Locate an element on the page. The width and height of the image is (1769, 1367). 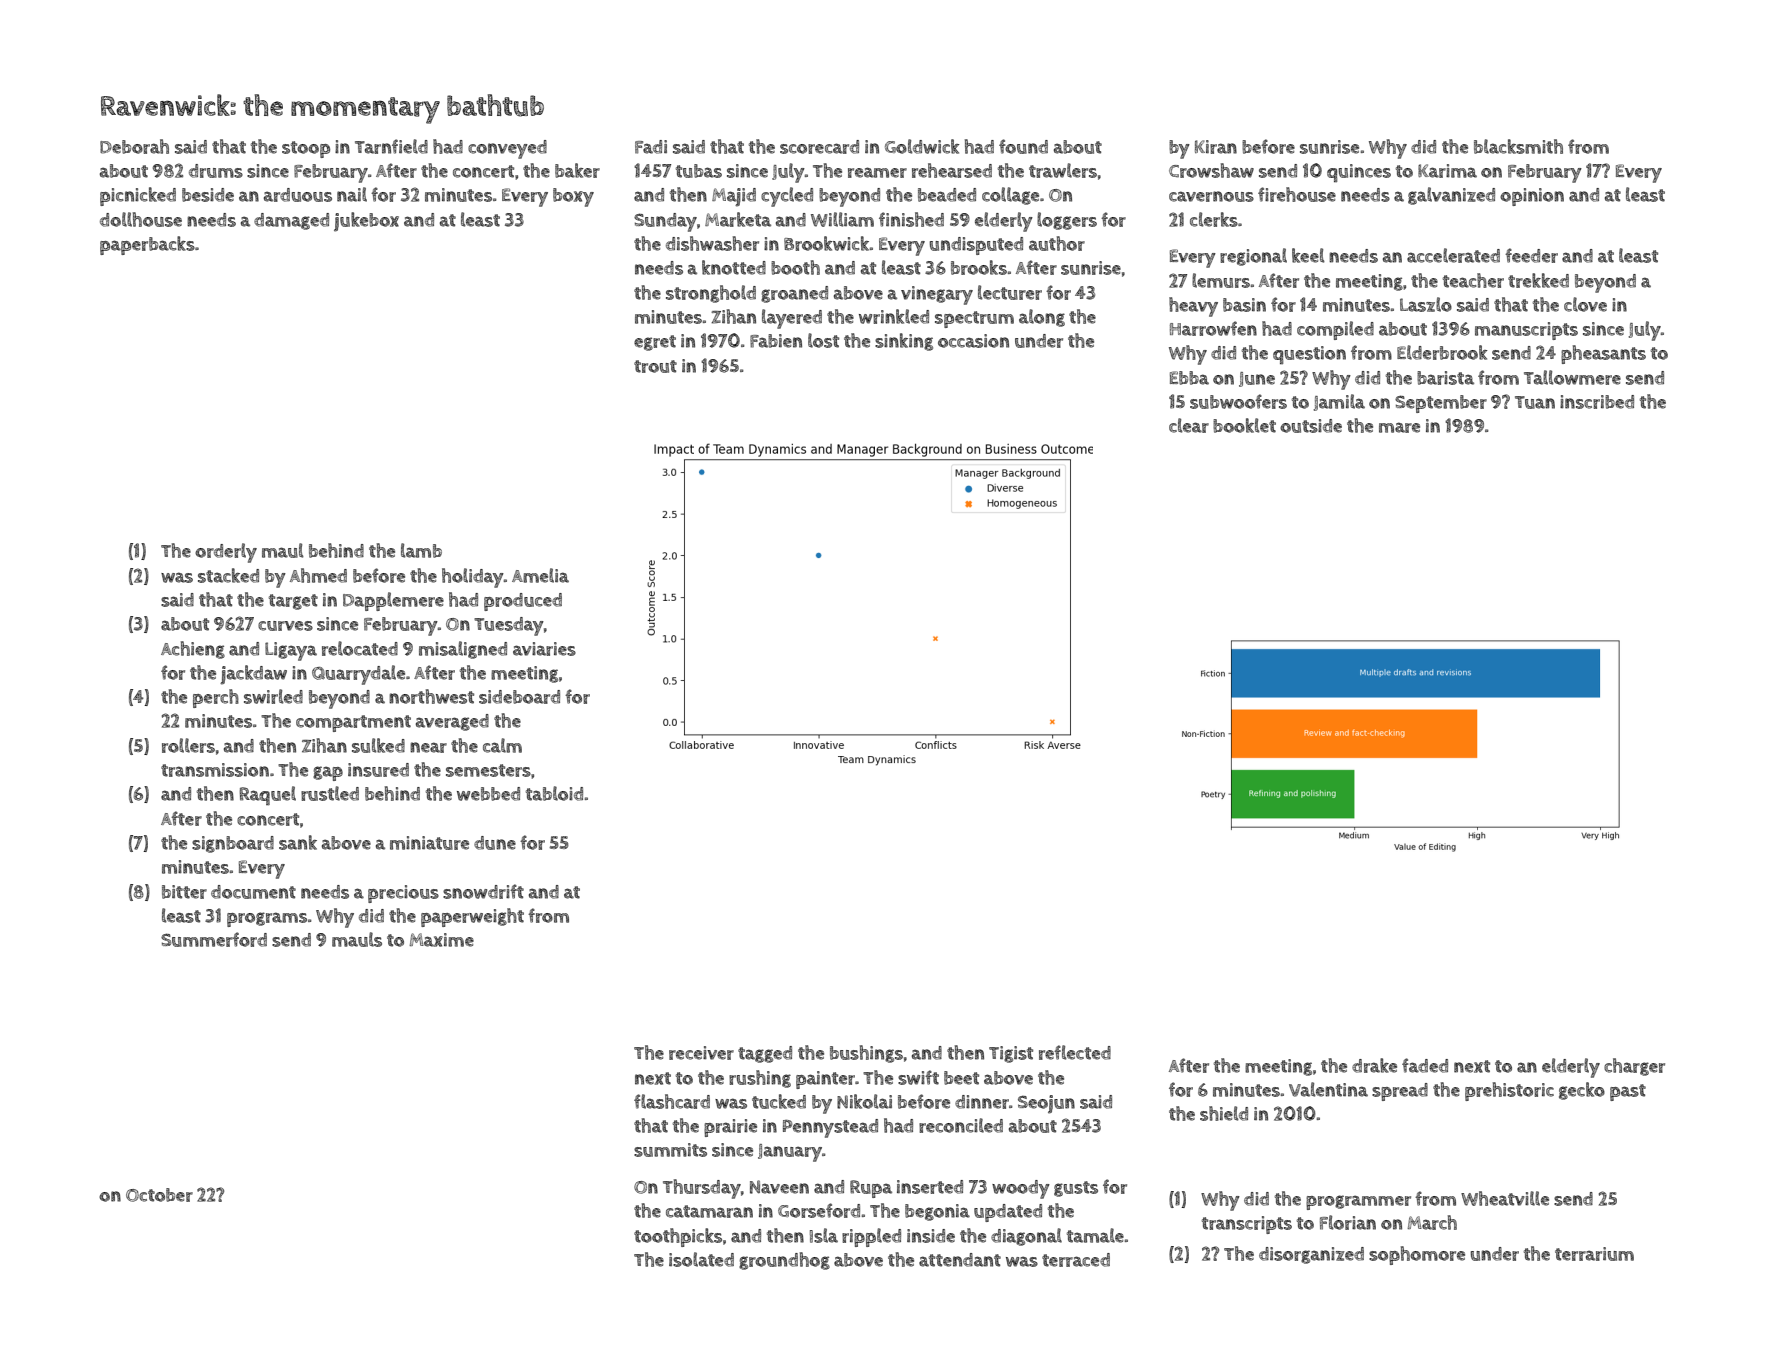
loggers is located at coordinates (1067, 221).
